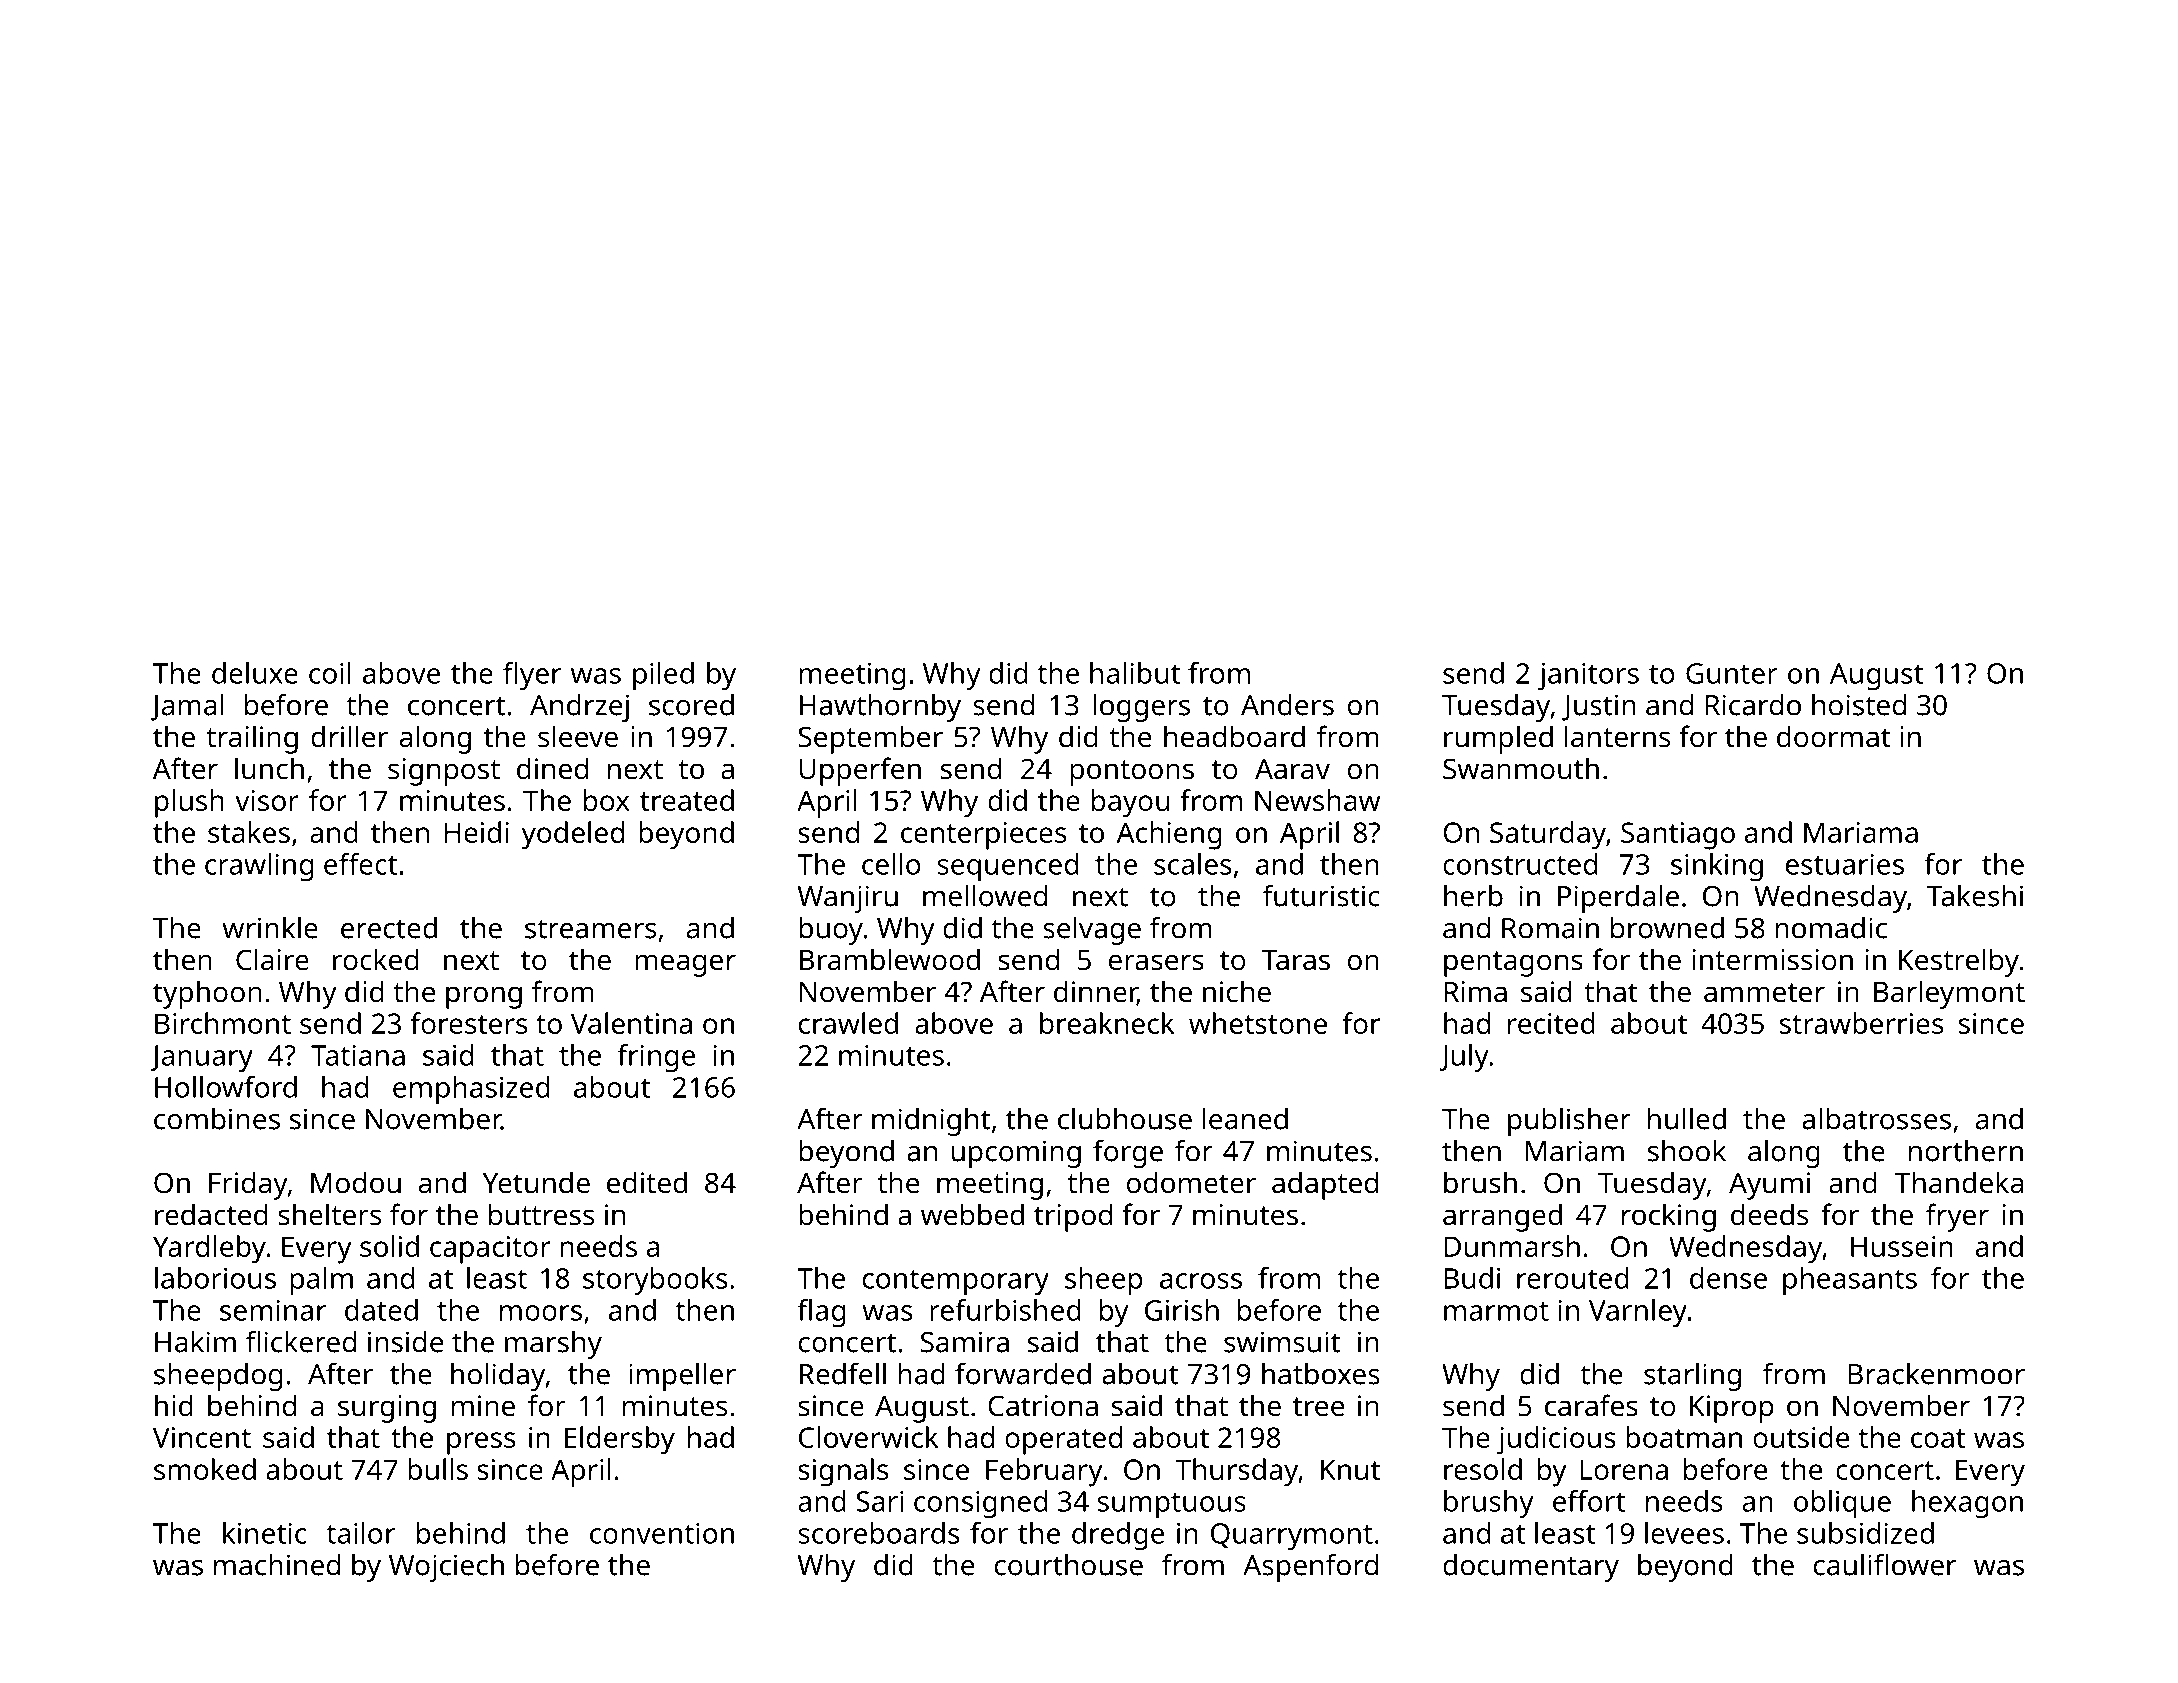 The height and width of the screenshot is (1683, 2178). Describe the element at coordinates (360, 864) in the screenshot. I see `effect` at that location.
